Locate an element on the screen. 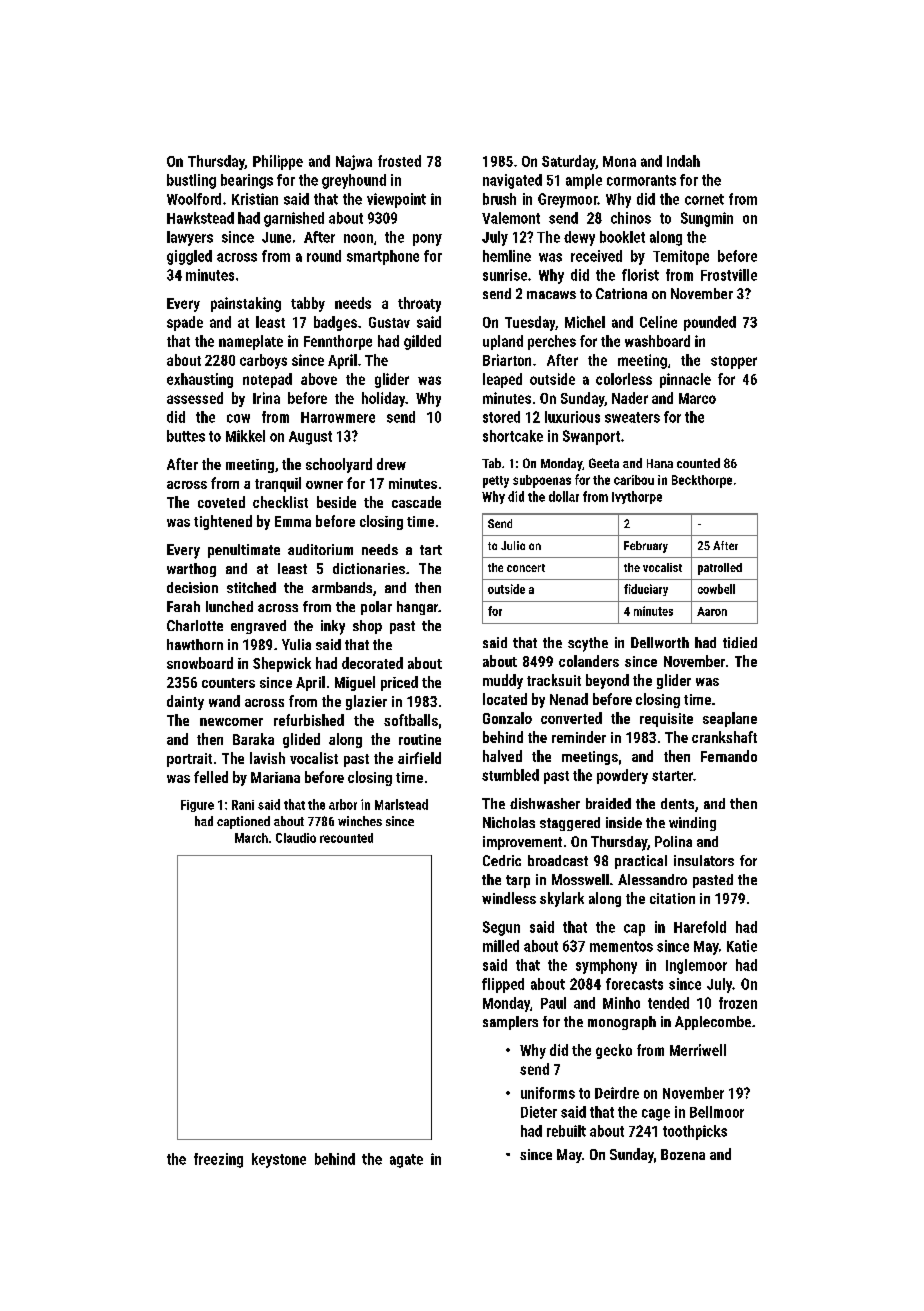  rebuilt is located at coordinates (566, 1131).
